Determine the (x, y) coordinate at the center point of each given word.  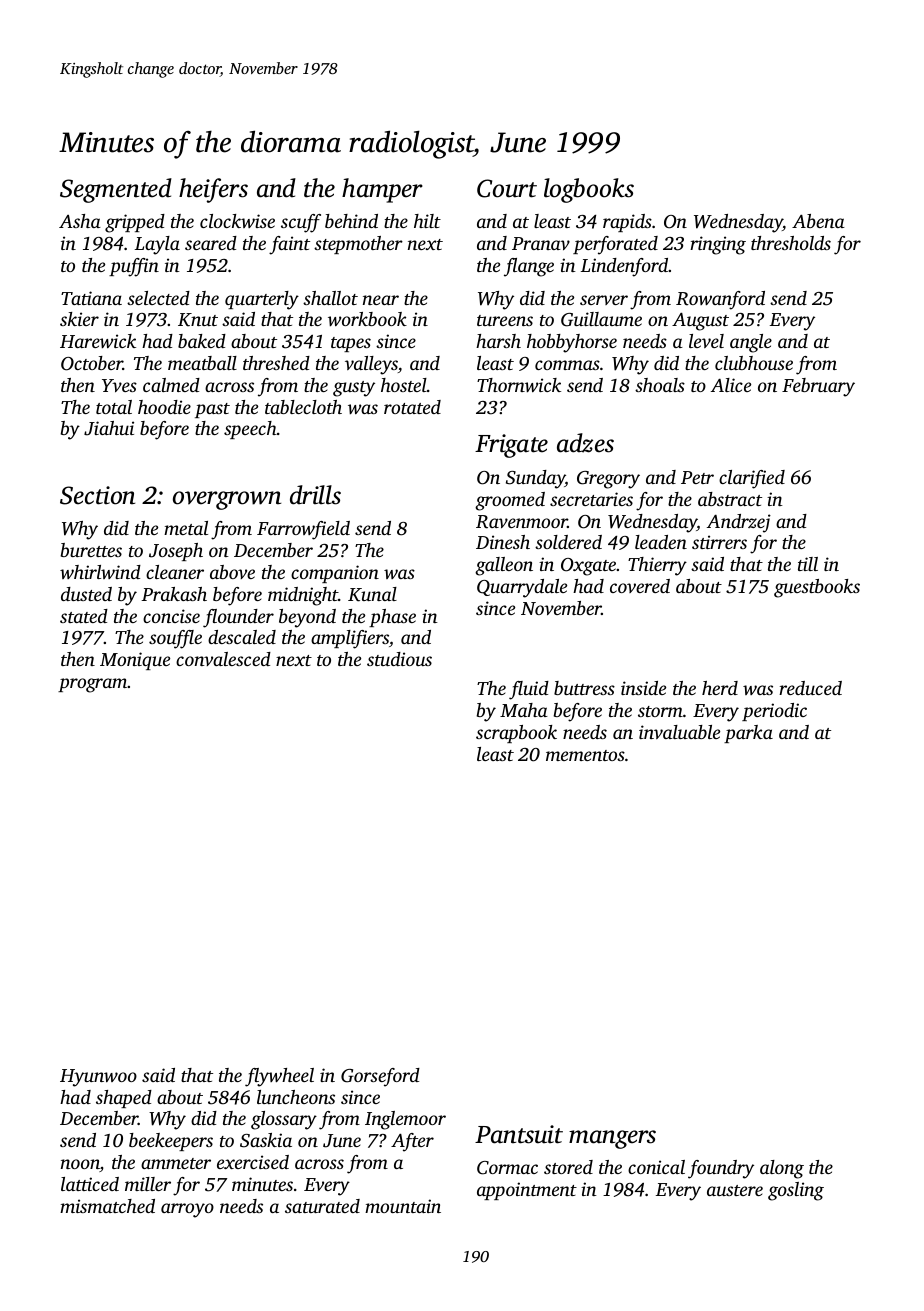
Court (507, 188)
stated (84, 616)
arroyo (187, 1210)
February (818, 387)
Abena (818, 221)
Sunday (535, 479)
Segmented (116, 190)
